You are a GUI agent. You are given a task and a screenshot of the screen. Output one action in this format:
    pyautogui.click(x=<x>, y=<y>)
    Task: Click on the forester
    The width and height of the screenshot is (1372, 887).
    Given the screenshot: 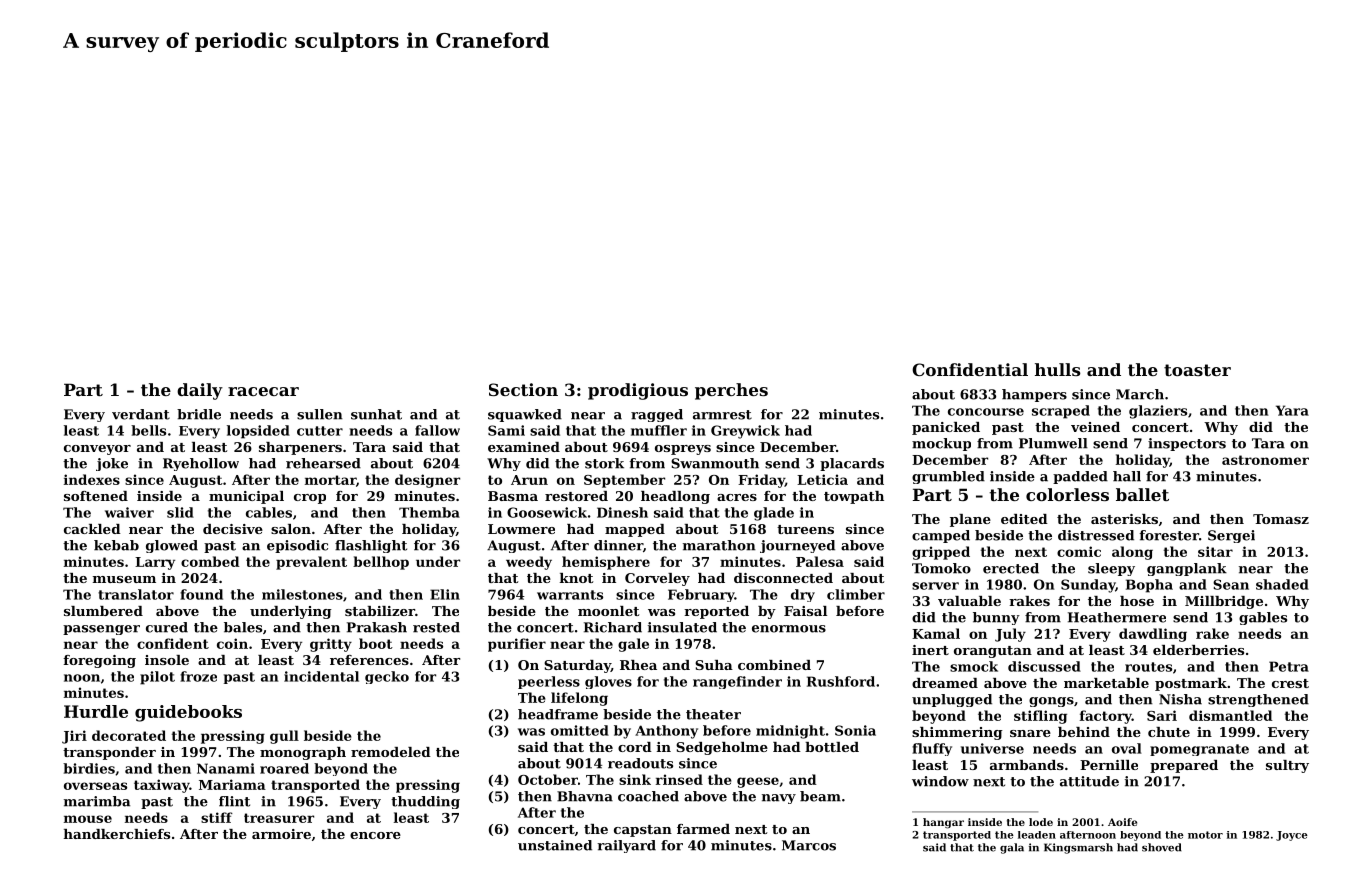 What is the action you would take?
    pyautogui.click(x=1169, y=535)
